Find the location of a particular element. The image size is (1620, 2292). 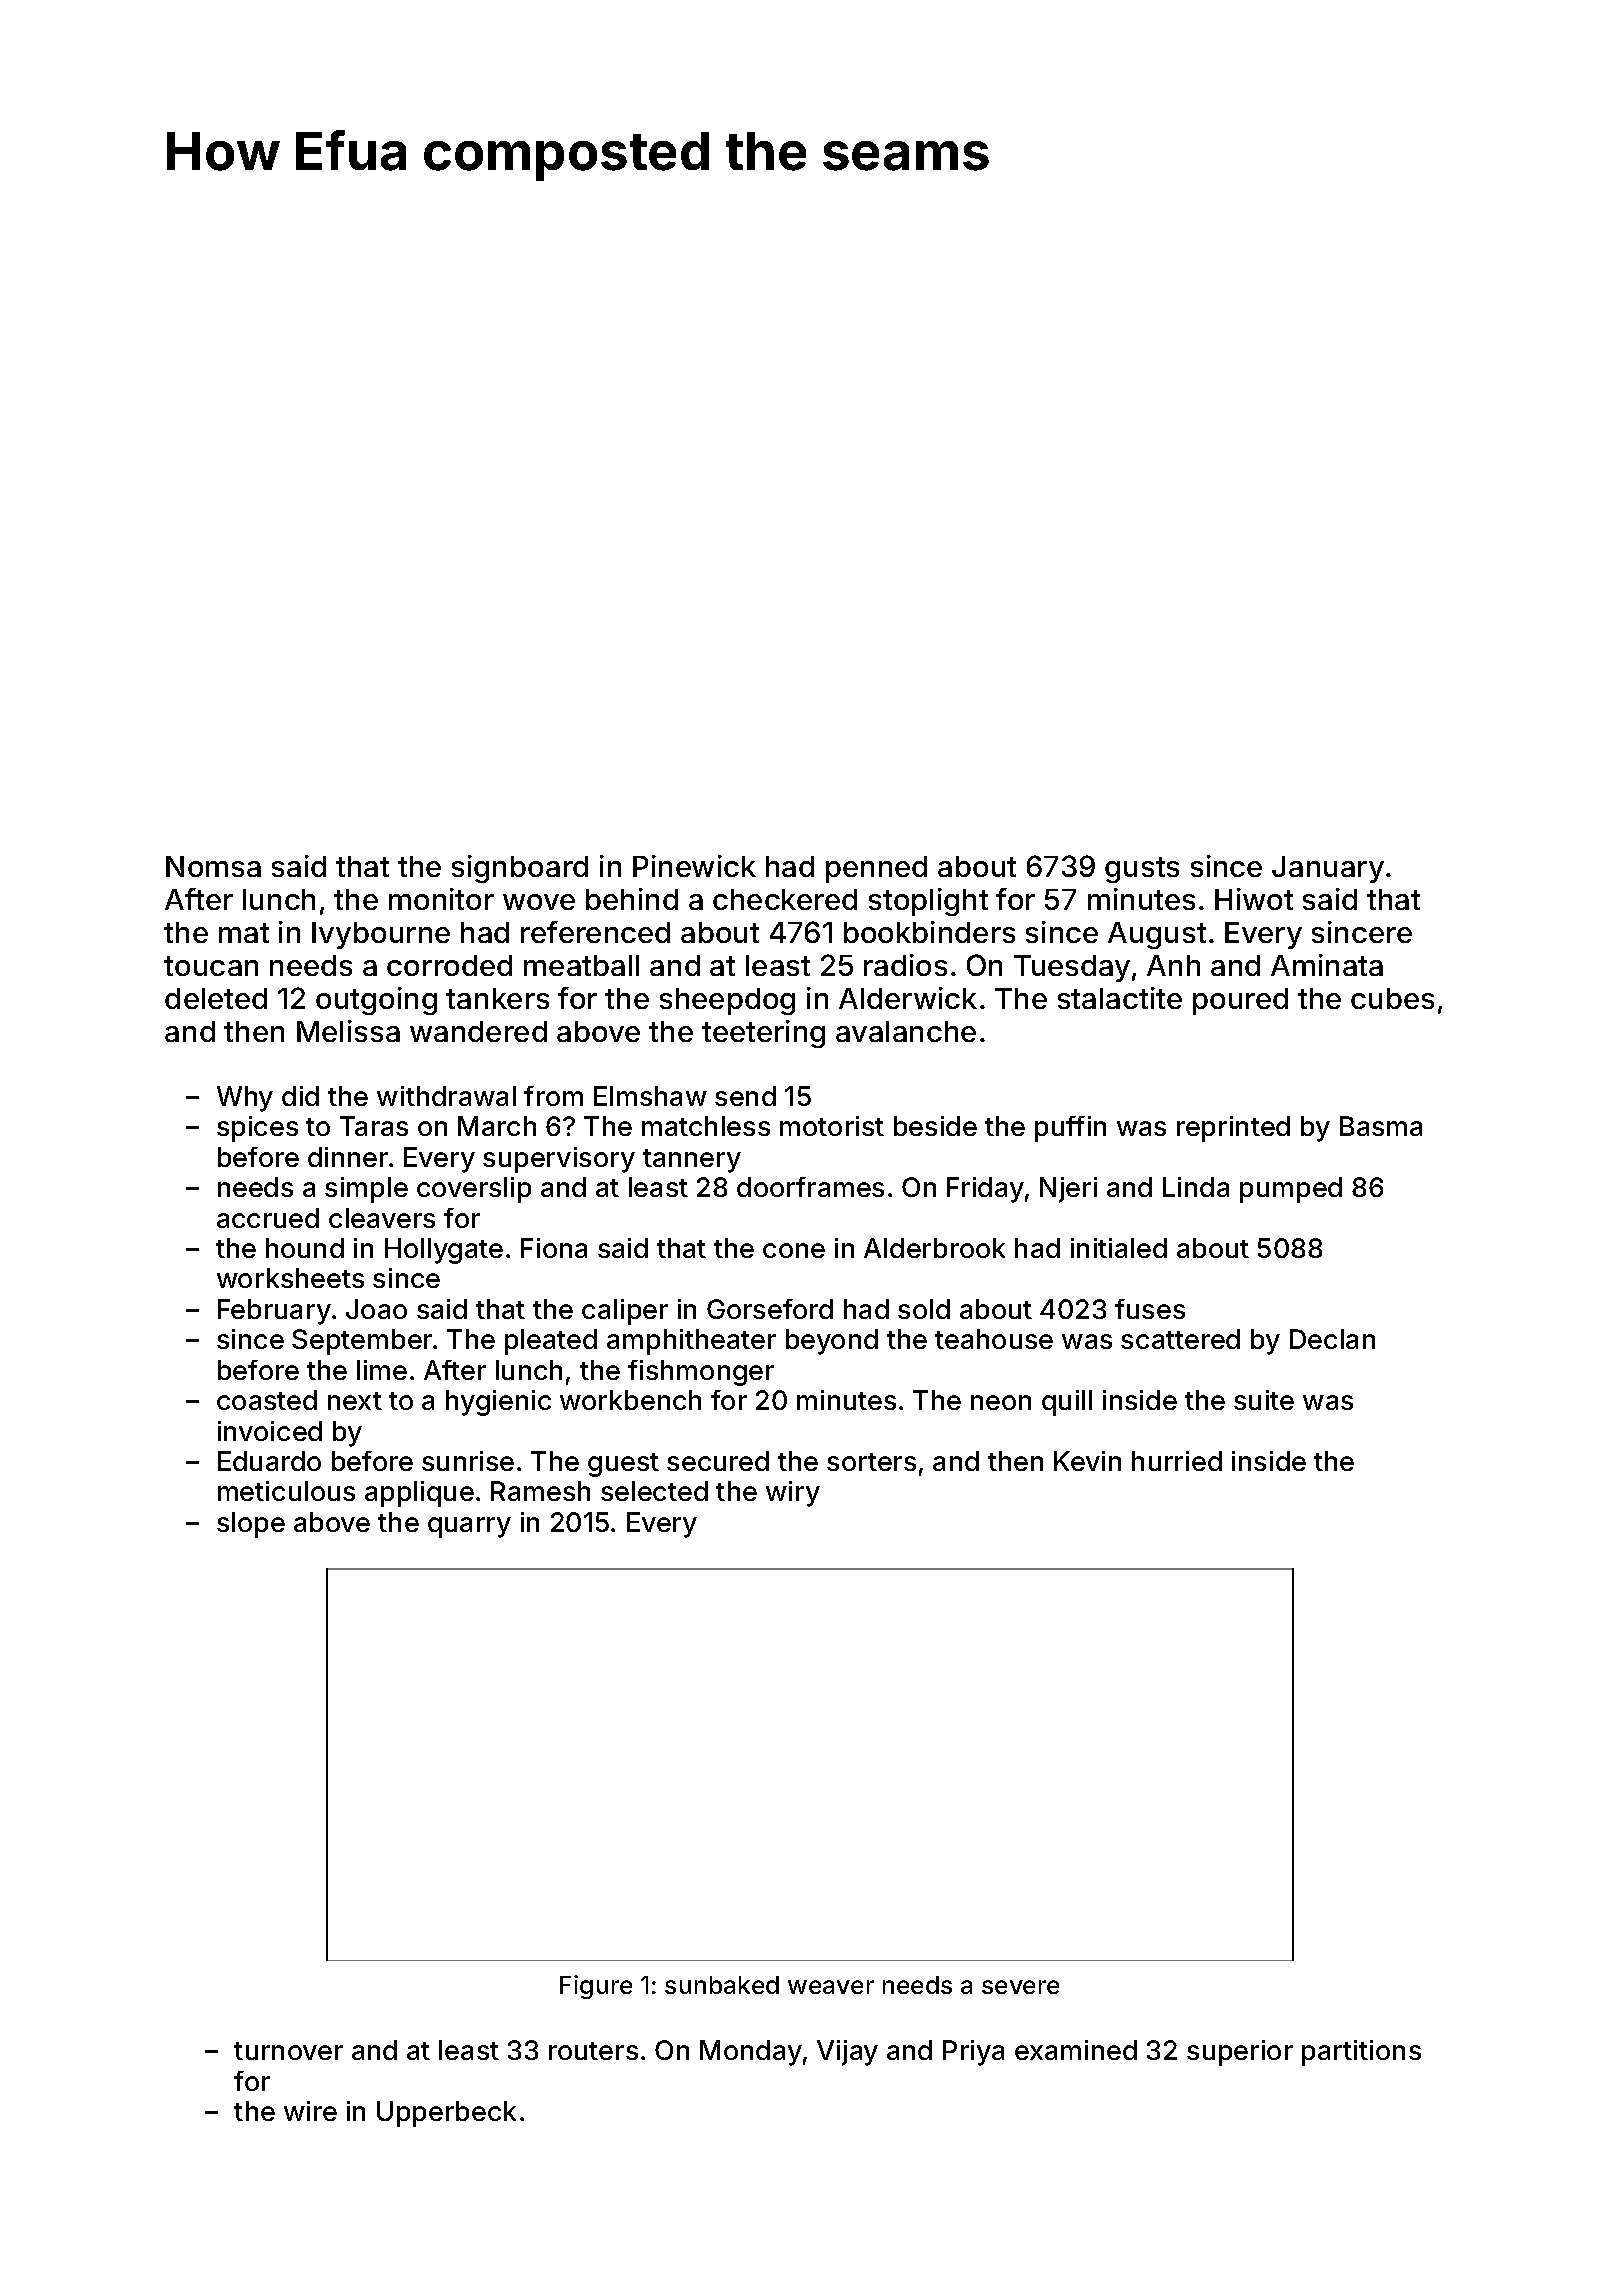

partitions is located at coordinates (1361, 2053).
